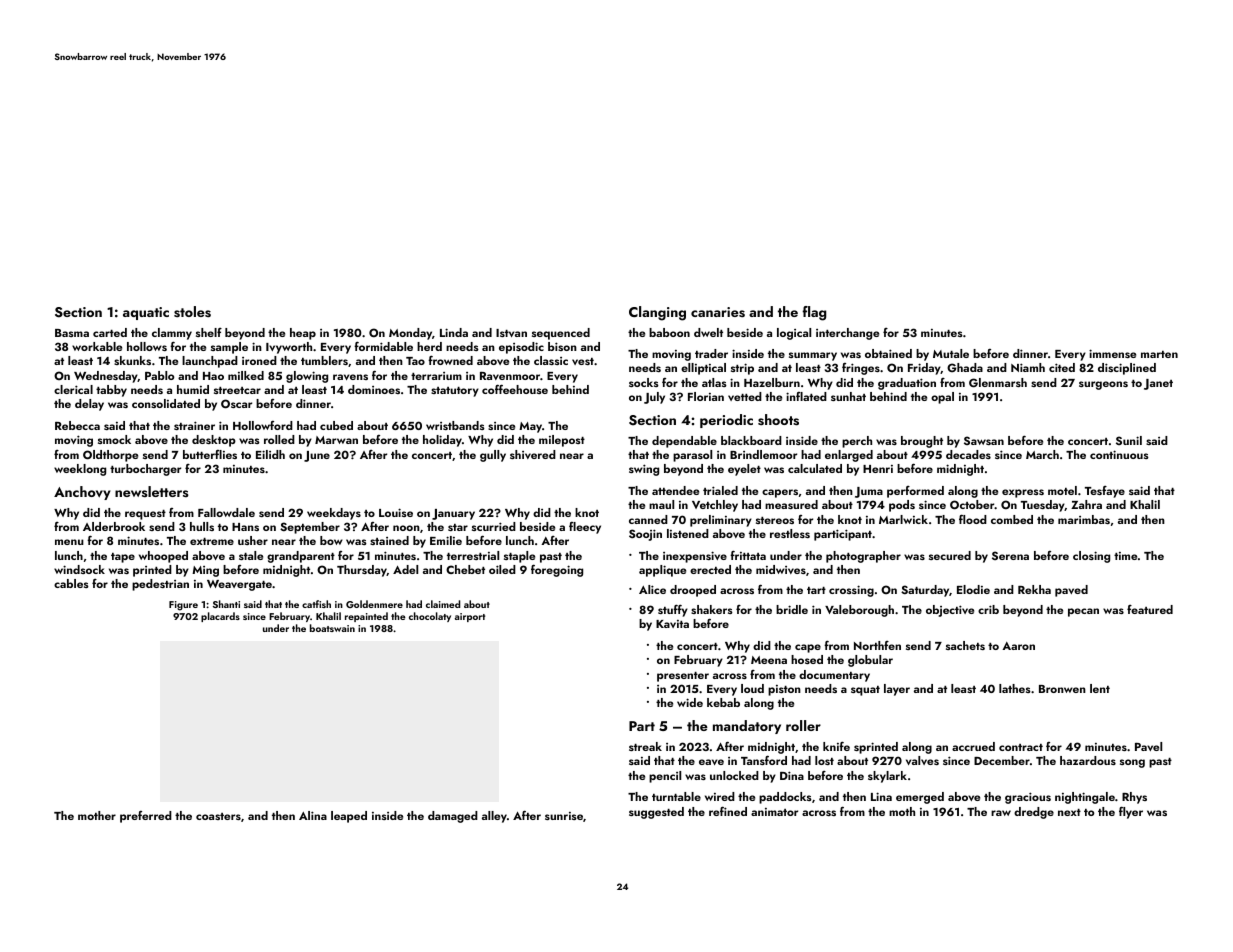  What do you see at coordinates (146, 817) in the screenshot?
I see `preferred` at bounding box center [146, 817].
